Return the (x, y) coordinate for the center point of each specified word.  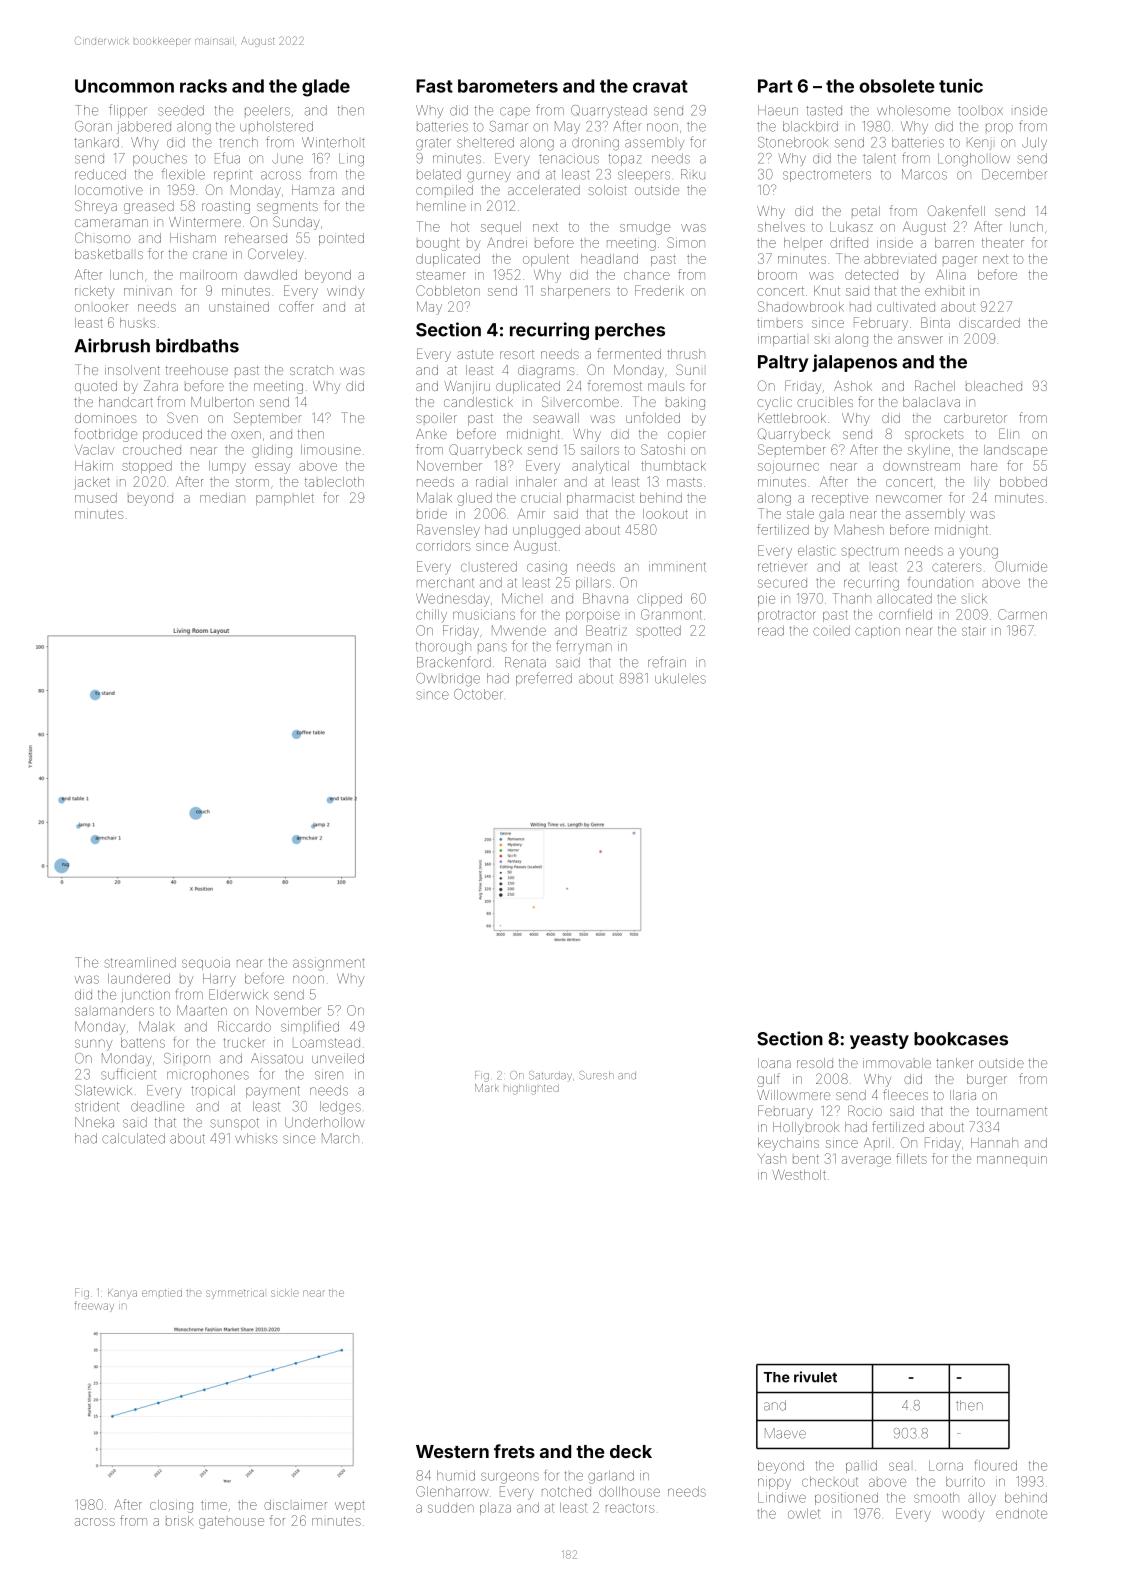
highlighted (531, 1089)
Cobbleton (448, 290)
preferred (544, 679)
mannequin (1012, 1160)
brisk (179, 1521)
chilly (431, 616)
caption (877, 632)
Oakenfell (956, 210)
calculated (133, 1138)
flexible (183, 174)
